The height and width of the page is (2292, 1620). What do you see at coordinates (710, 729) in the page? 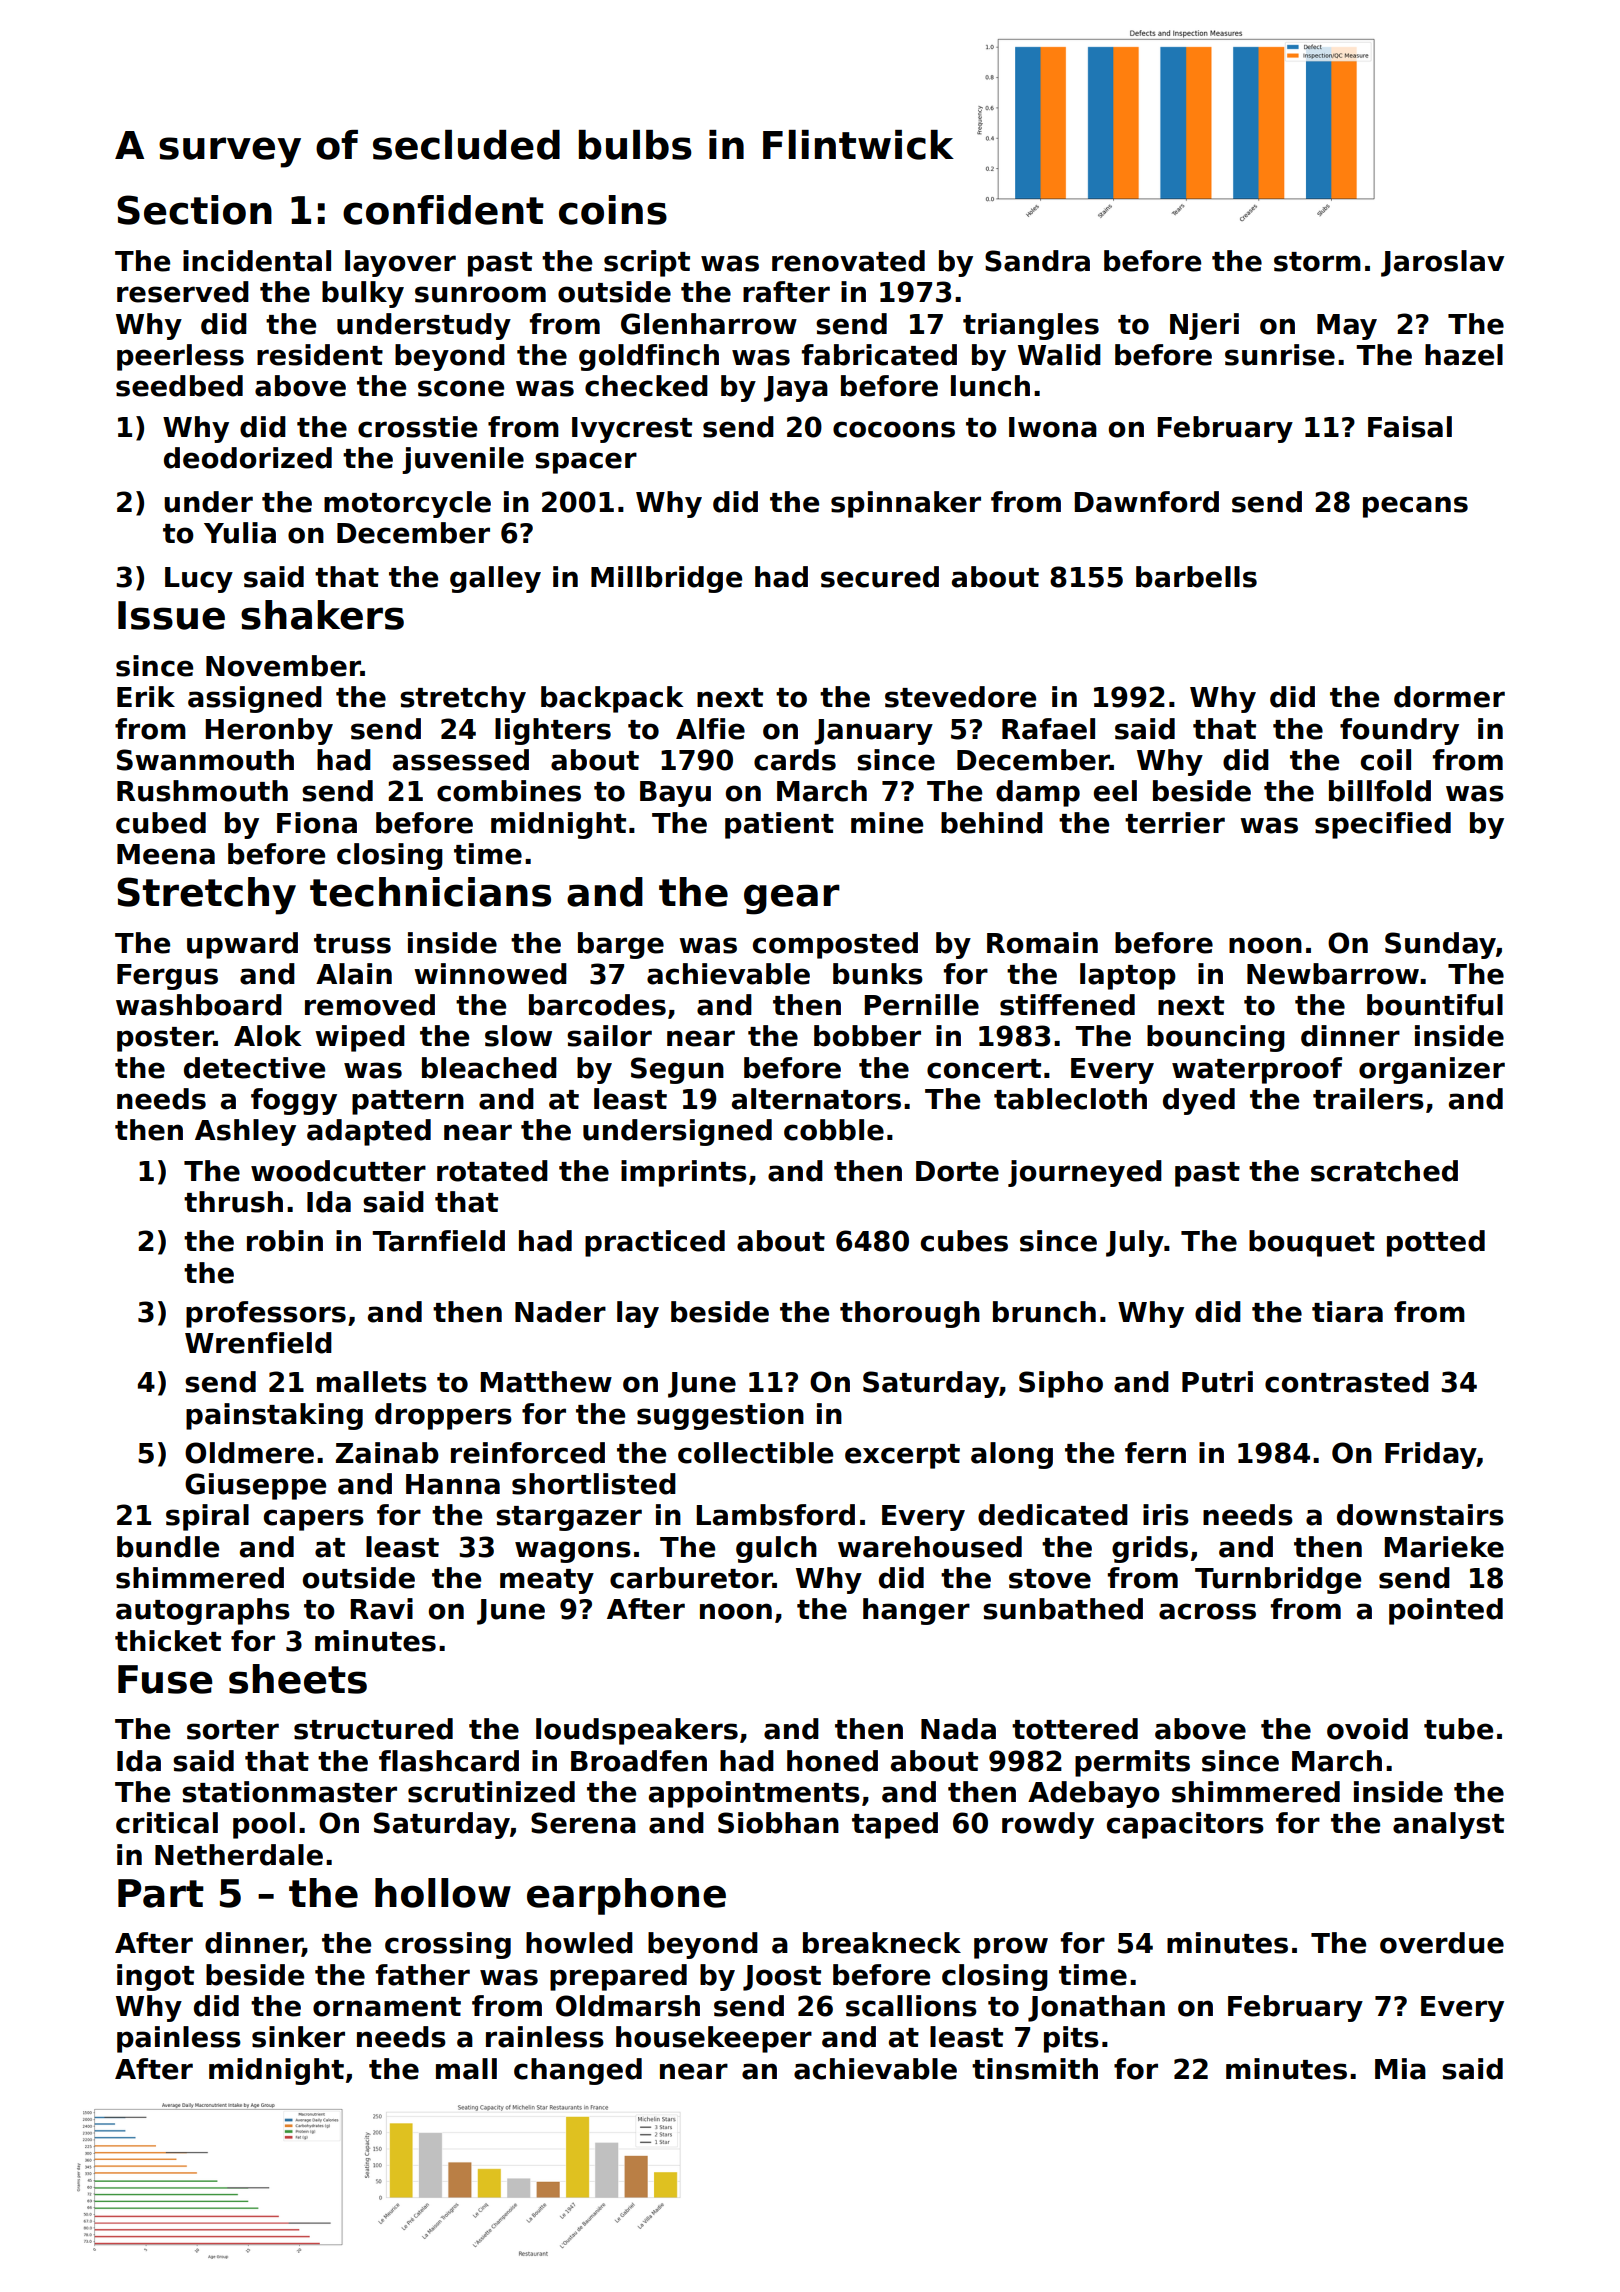
I see `Alfie` at bounding box center [710, 729].
